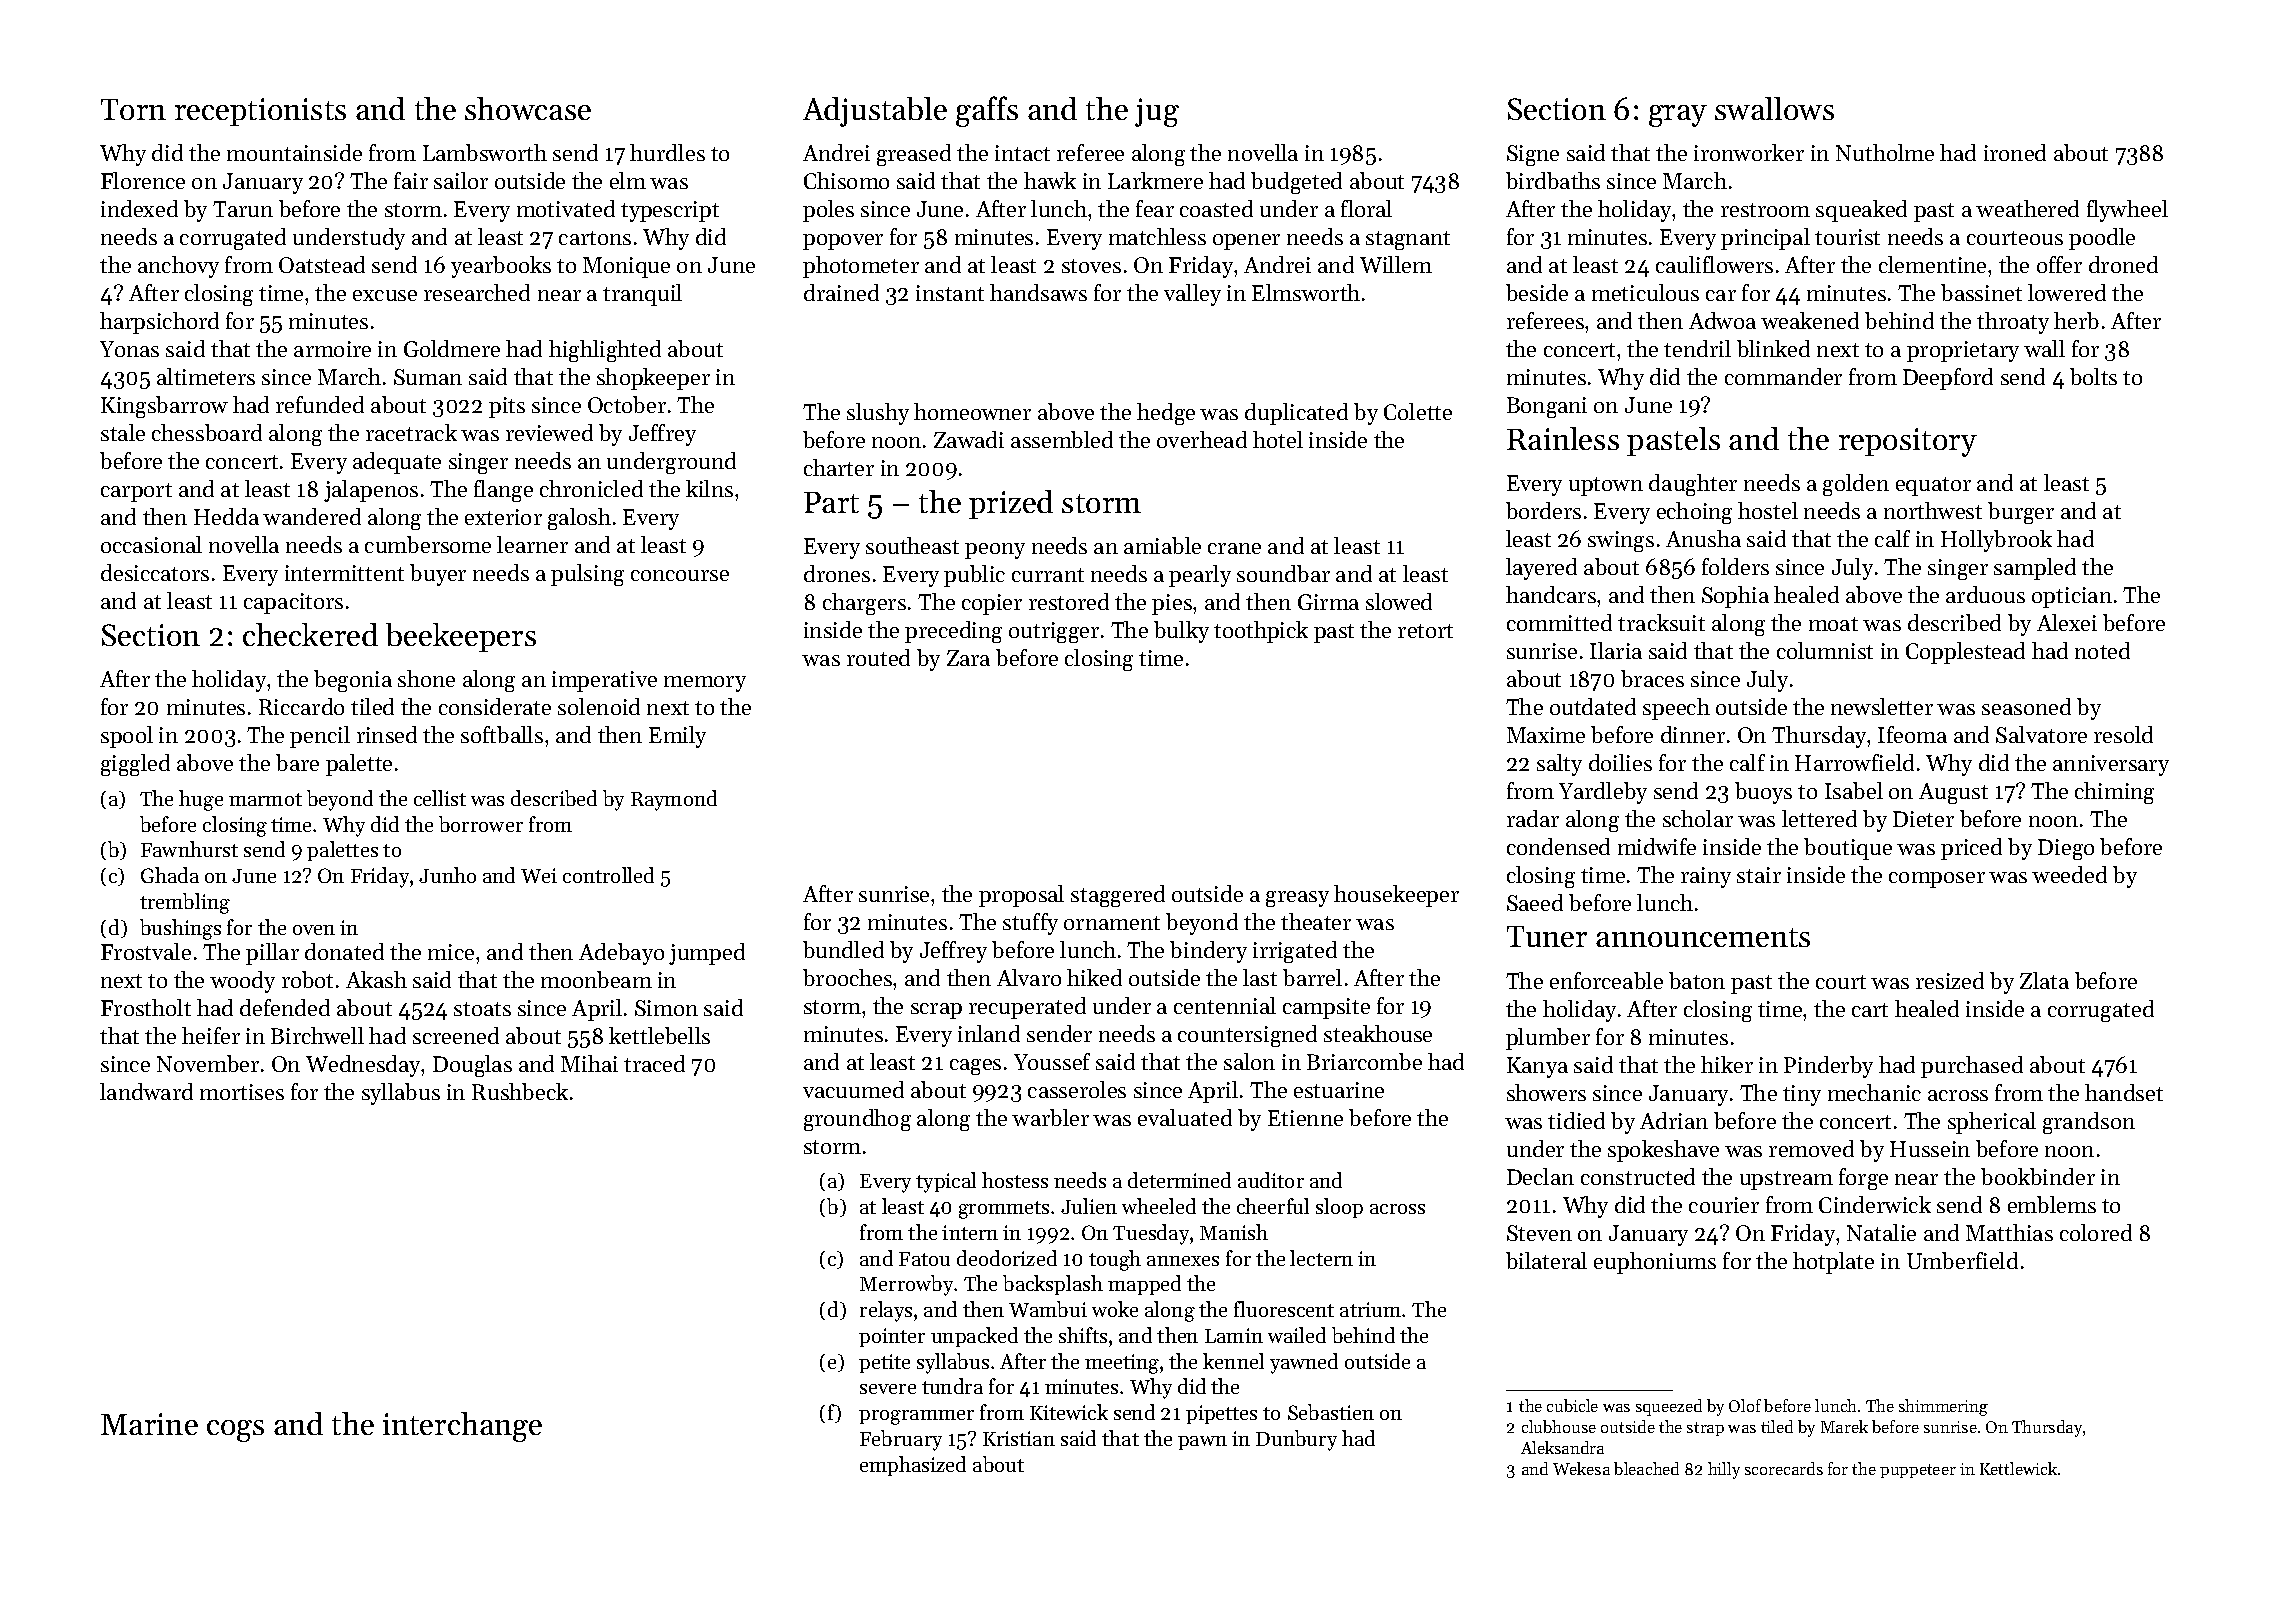  What do you see at coordinates (924, 1259) in the screenshot?
I see `Fatou` at bounding box center [924, 1259].
